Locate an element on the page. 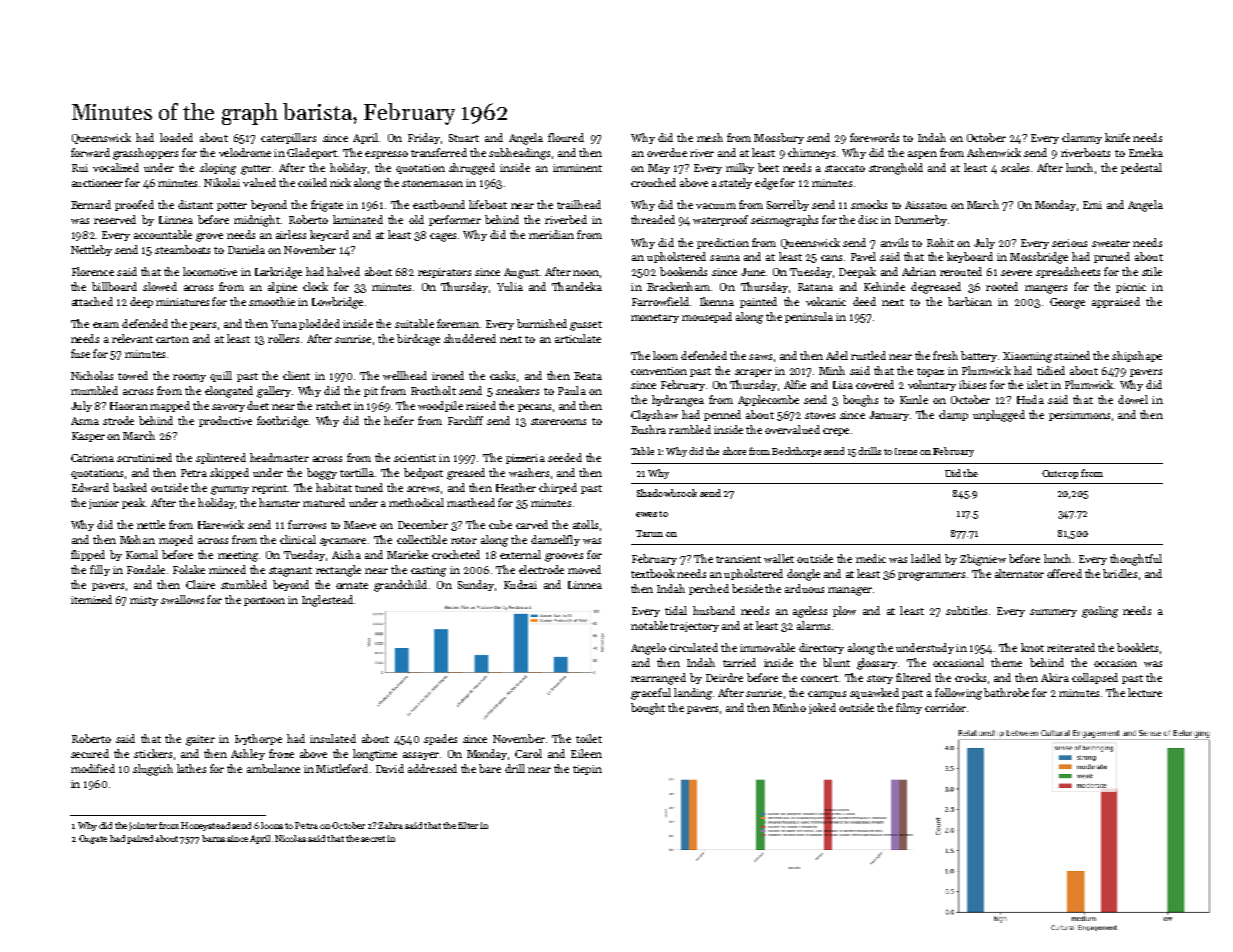 Image resolution: width=1233 pixels, height=952 pixels. hydrangea is located at coordinates (678, 401).
